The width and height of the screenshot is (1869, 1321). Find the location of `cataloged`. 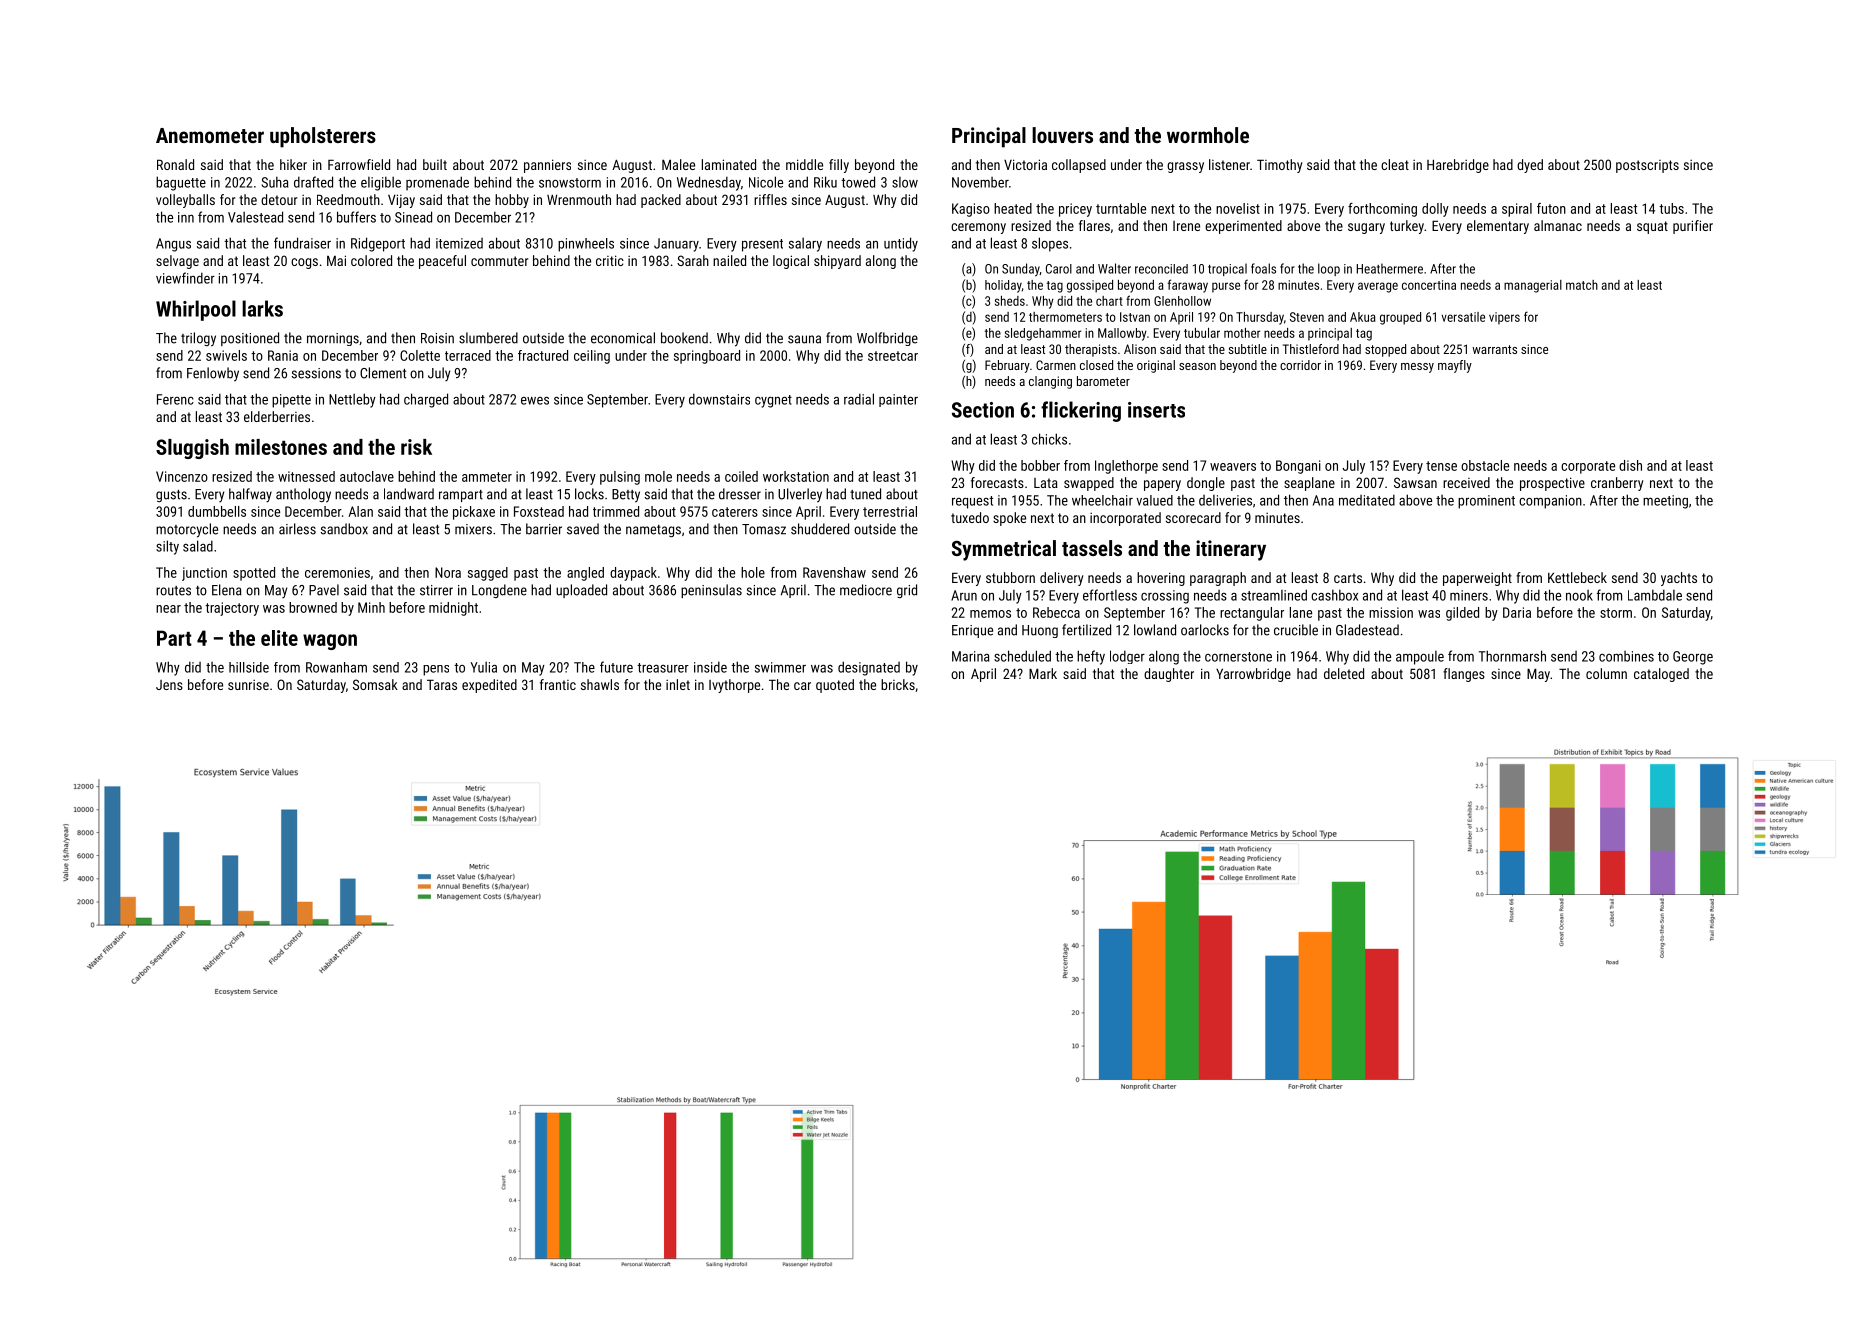

cataloged is located at coordinates (1661, 675).
